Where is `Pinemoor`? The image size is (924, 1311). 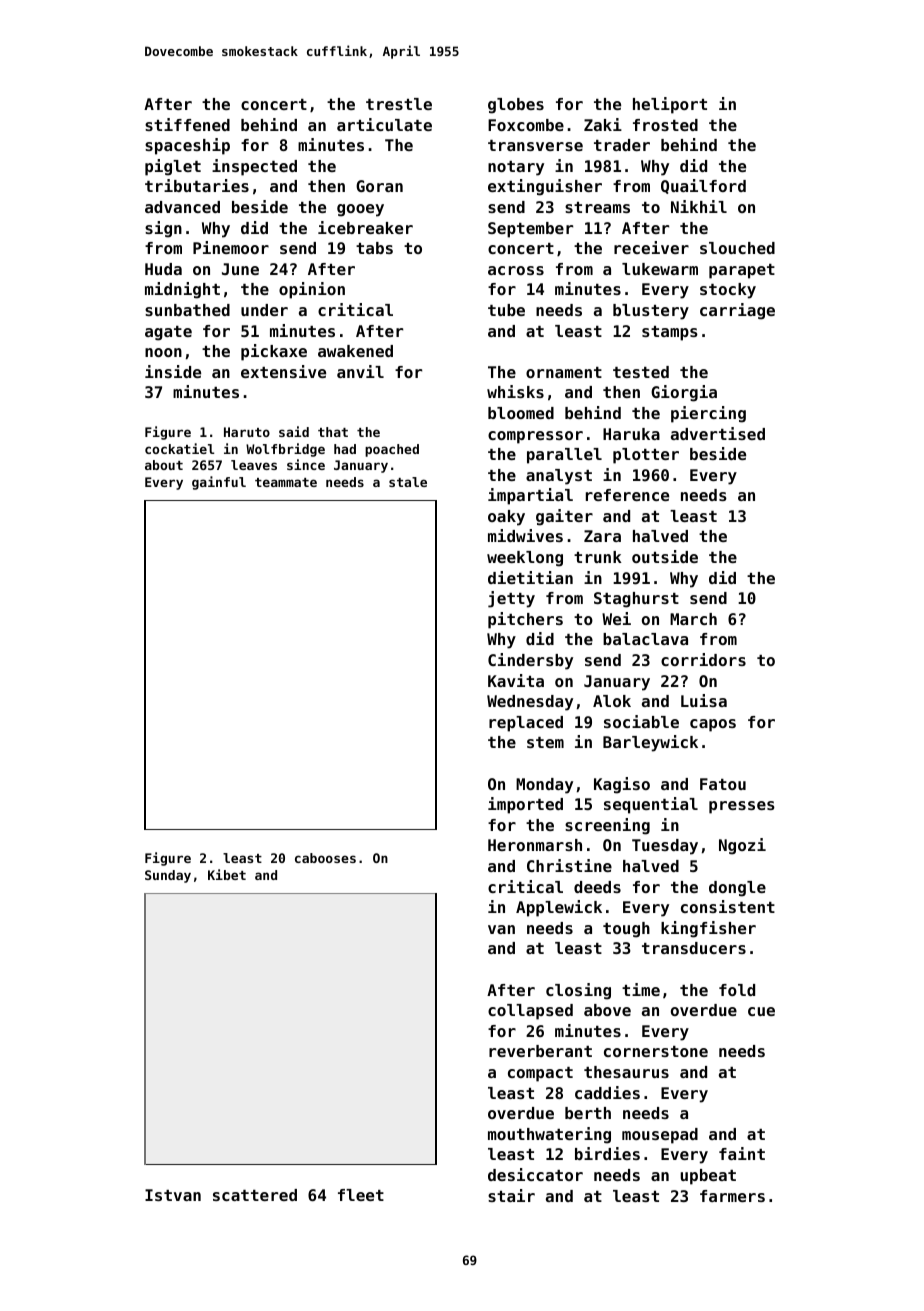
Pinemoor is located at coordinates (231, 247).
